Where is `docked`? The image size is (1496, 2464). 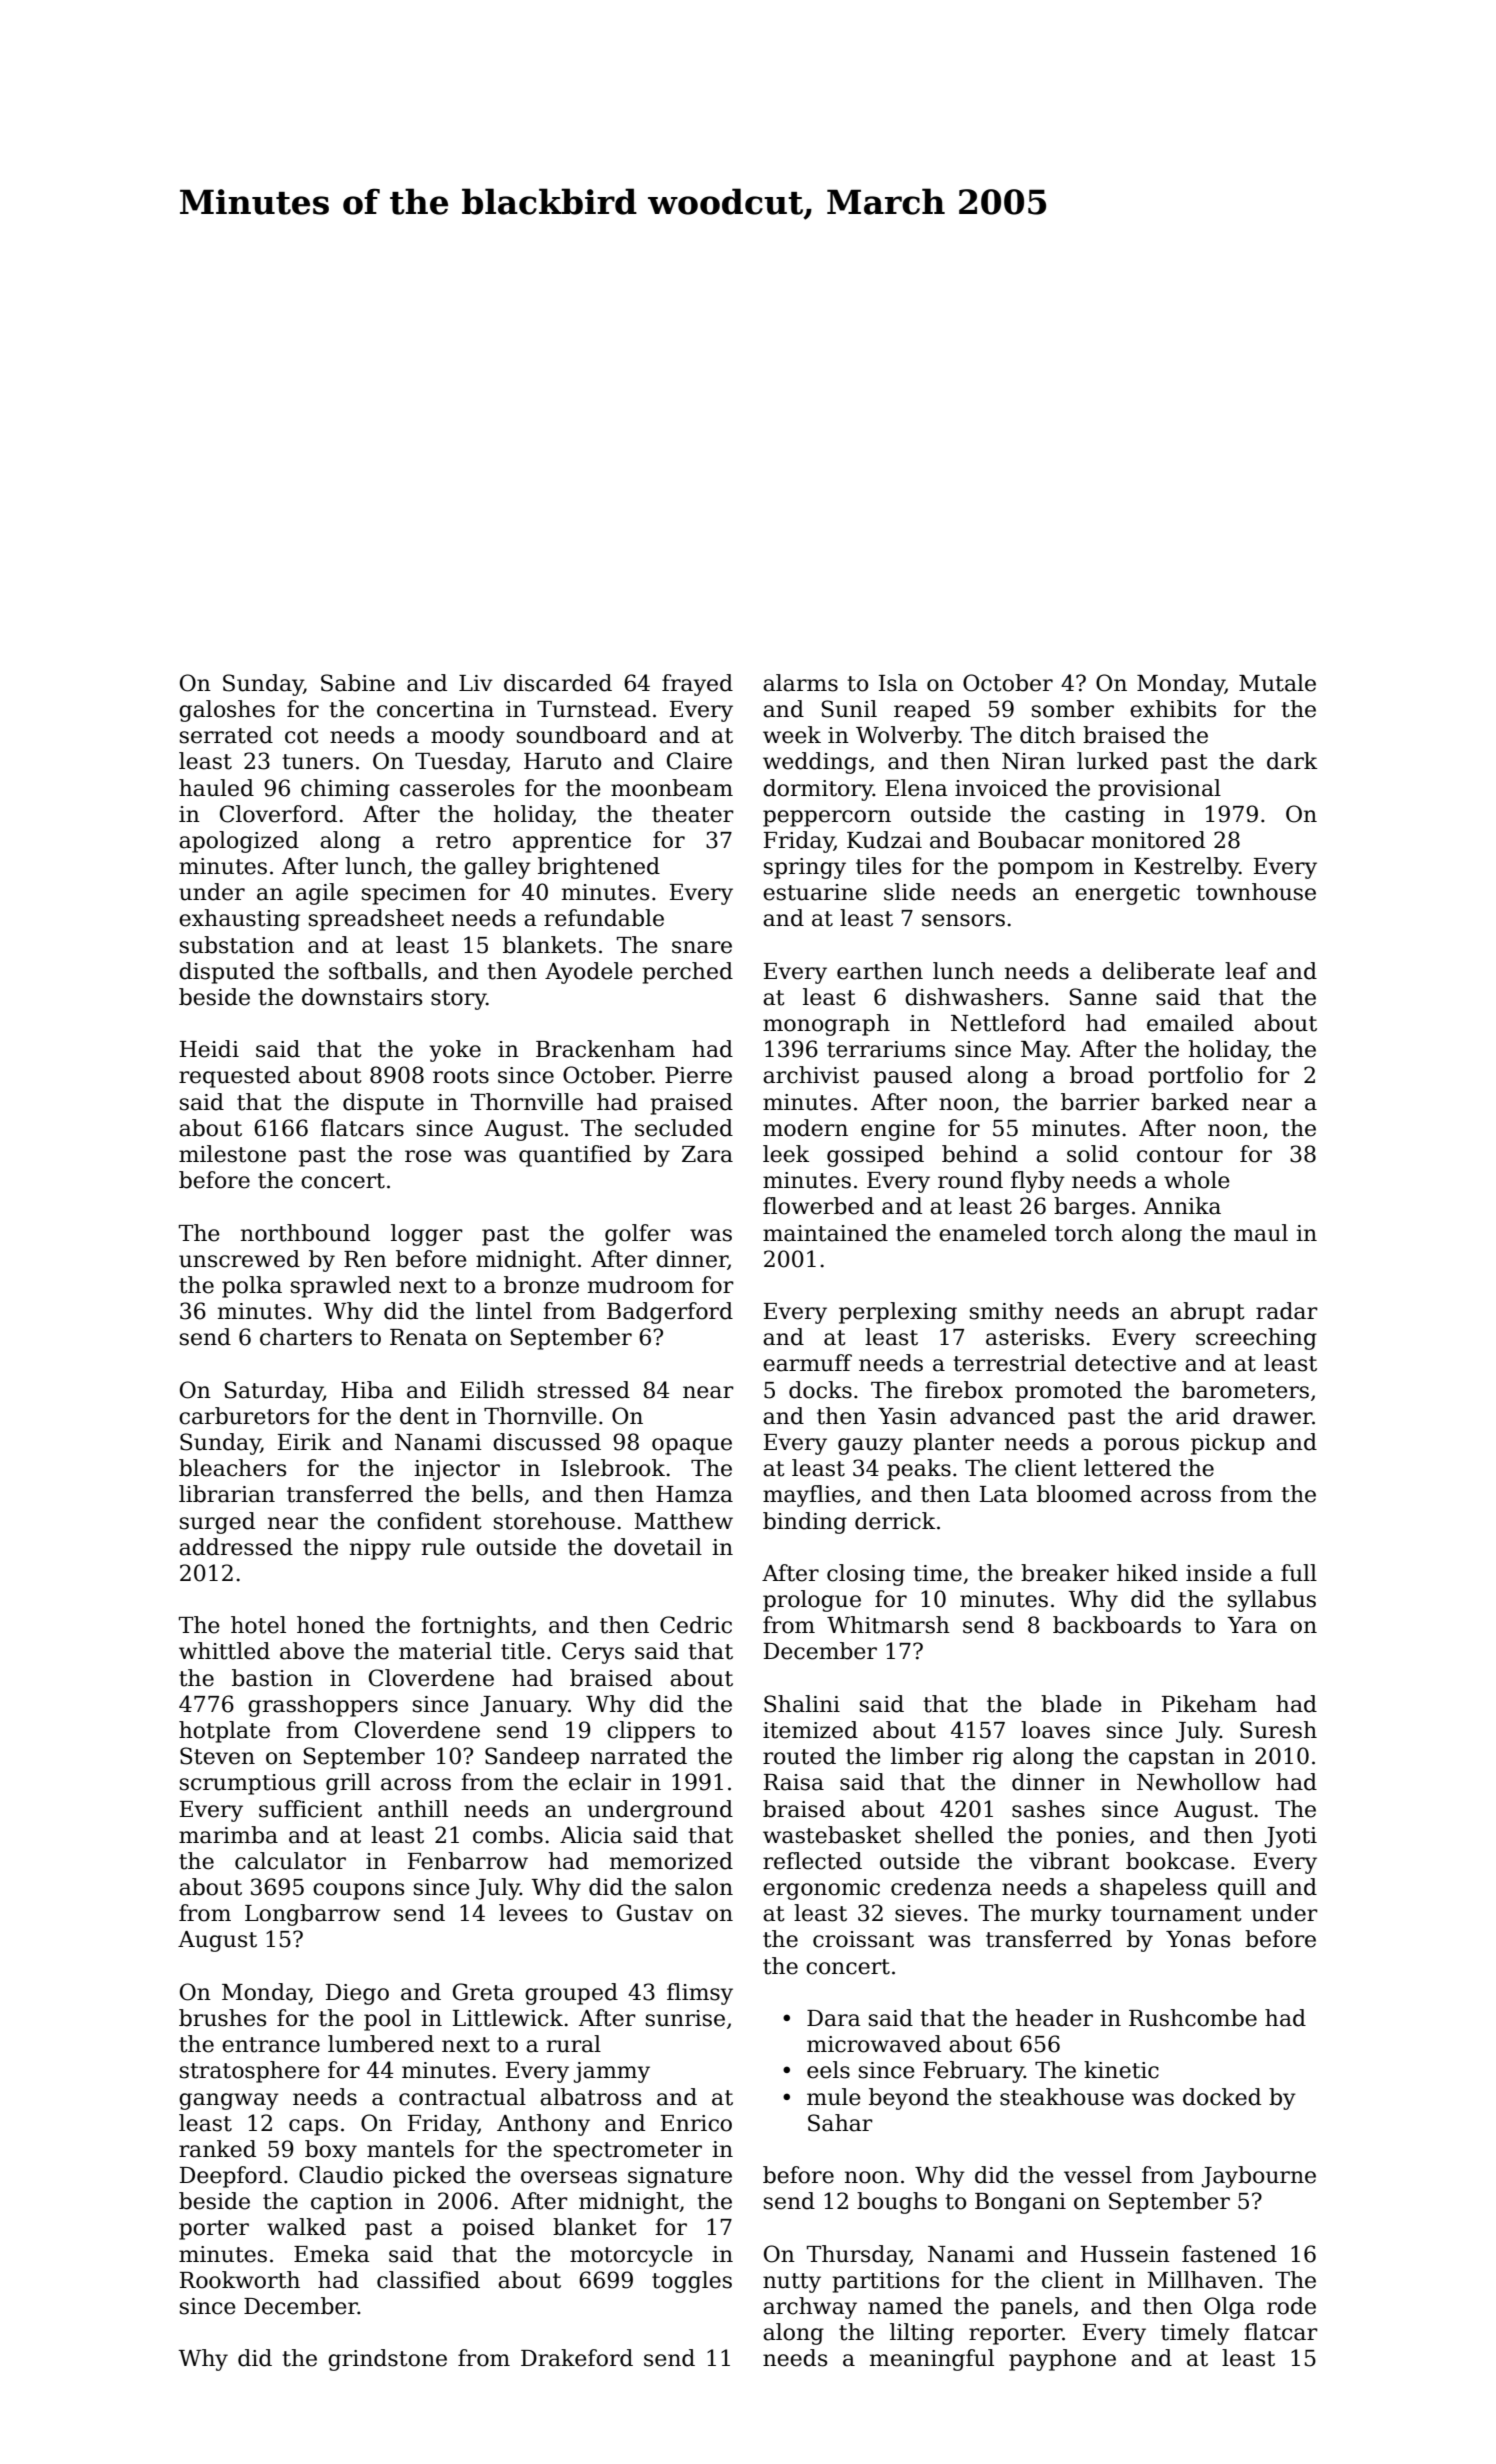
docked is located at coordinates (1222, 2097).
